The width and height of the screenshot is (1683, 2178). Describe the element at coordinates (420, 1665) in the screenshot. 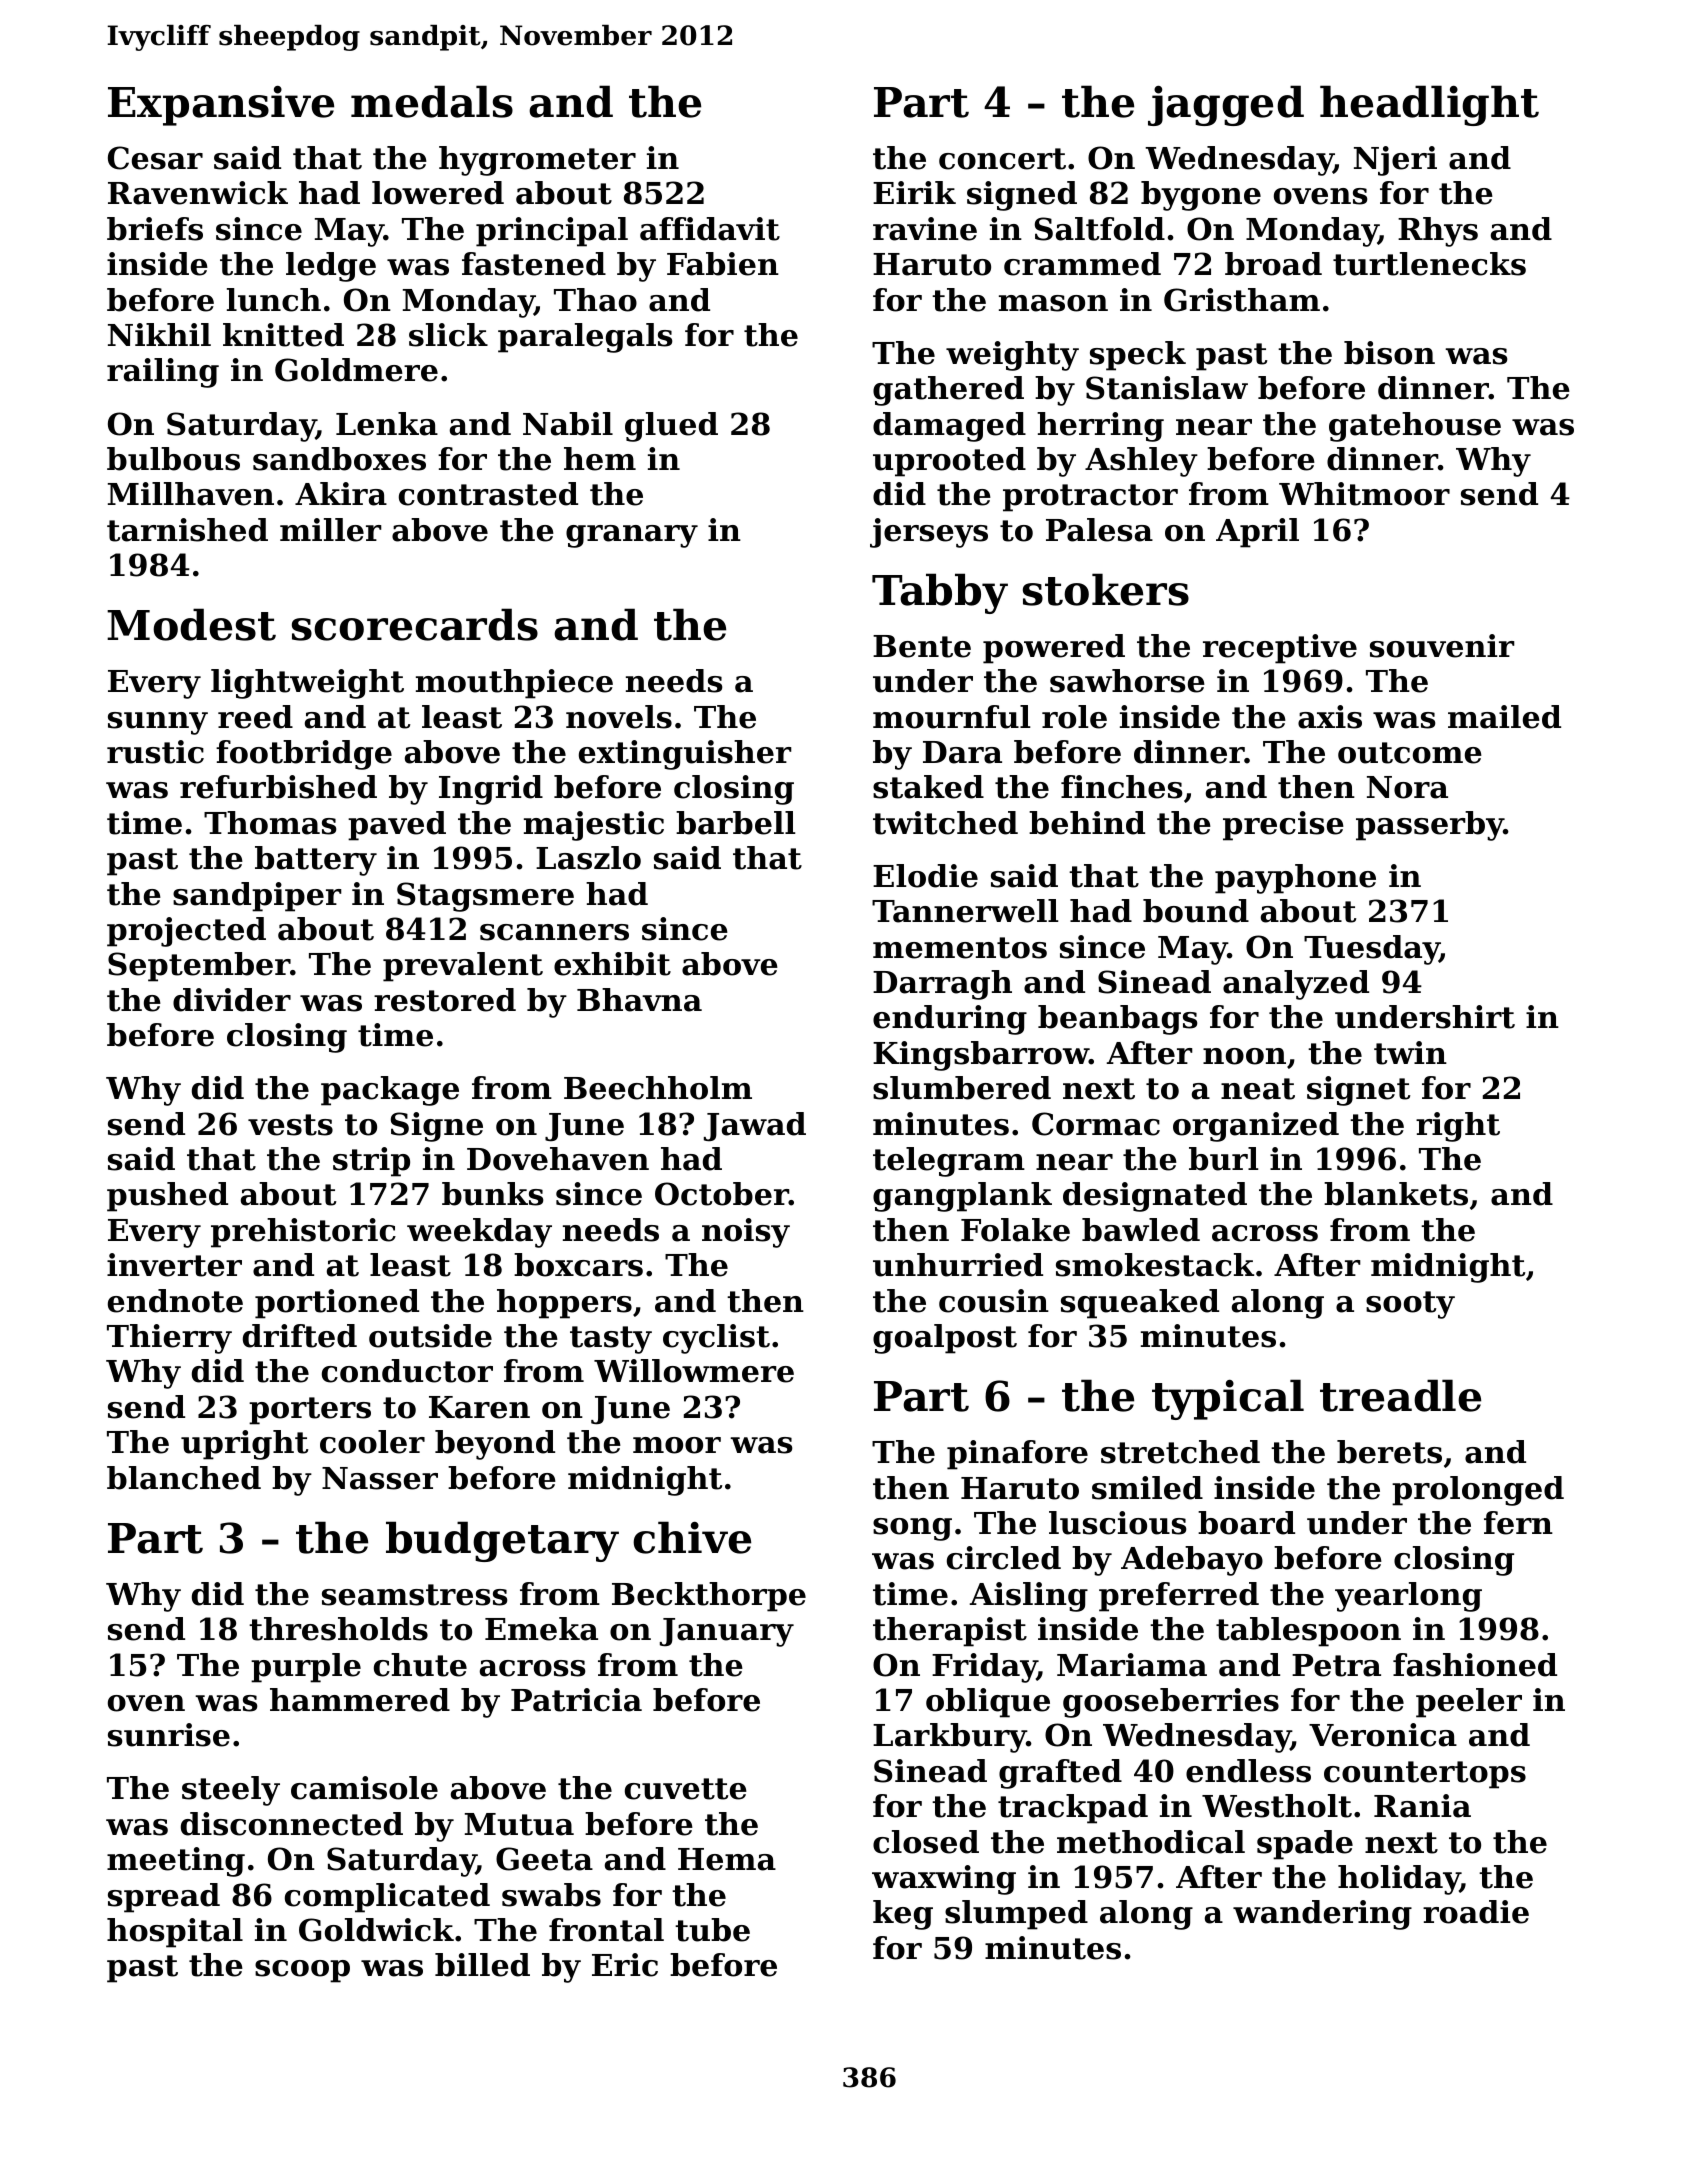

I see `chute` at that location.
